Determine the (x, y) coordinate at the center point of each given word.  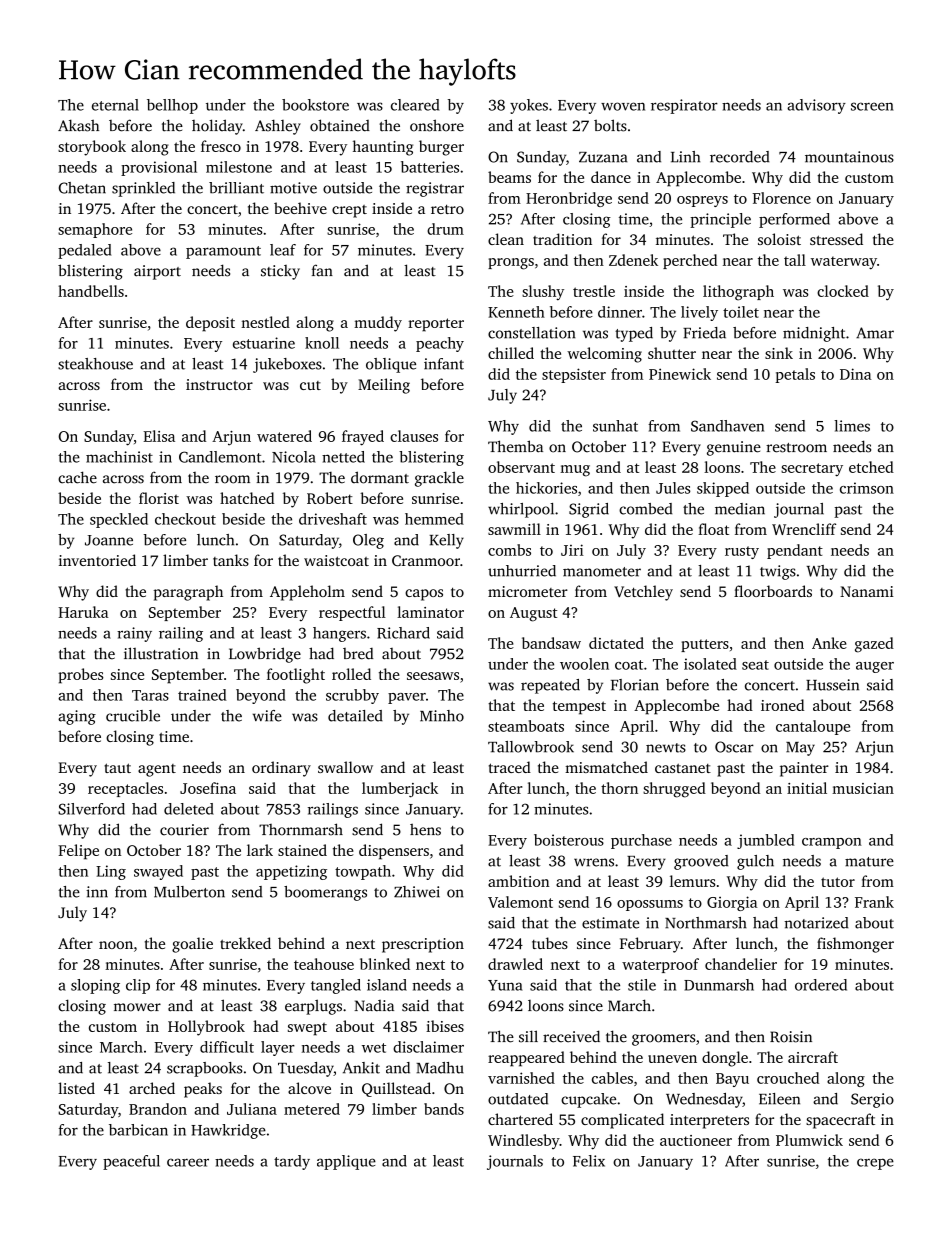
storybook (92, 148)
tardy (292, 1162)
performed (794, 220)
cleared (415, 105)
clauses (414, 436)
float (713, 529)
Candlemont (220, 457)
